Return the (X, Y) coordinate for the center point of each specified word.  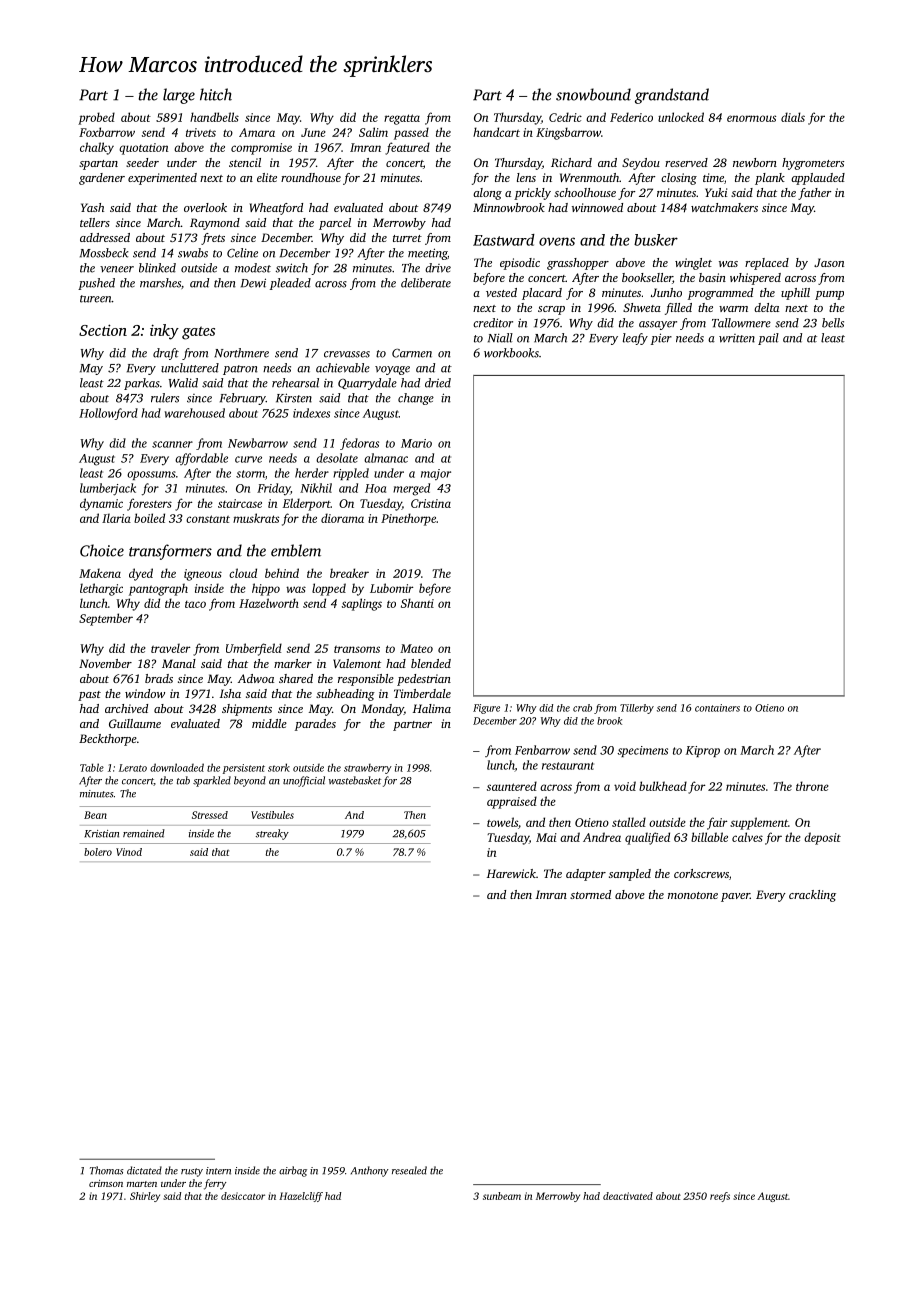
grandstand (672, 96)
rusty (192, 1172)
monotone (693, 895)
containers (717, 708)
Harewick (511, 873)
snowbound (593, 94)
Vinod (129, 852)
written (737, 338)
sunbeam (502, 1196)
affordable (201, 459)
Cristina (431, 503)
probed (96, 118)
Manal (179, 663)
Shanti (417, 603)
